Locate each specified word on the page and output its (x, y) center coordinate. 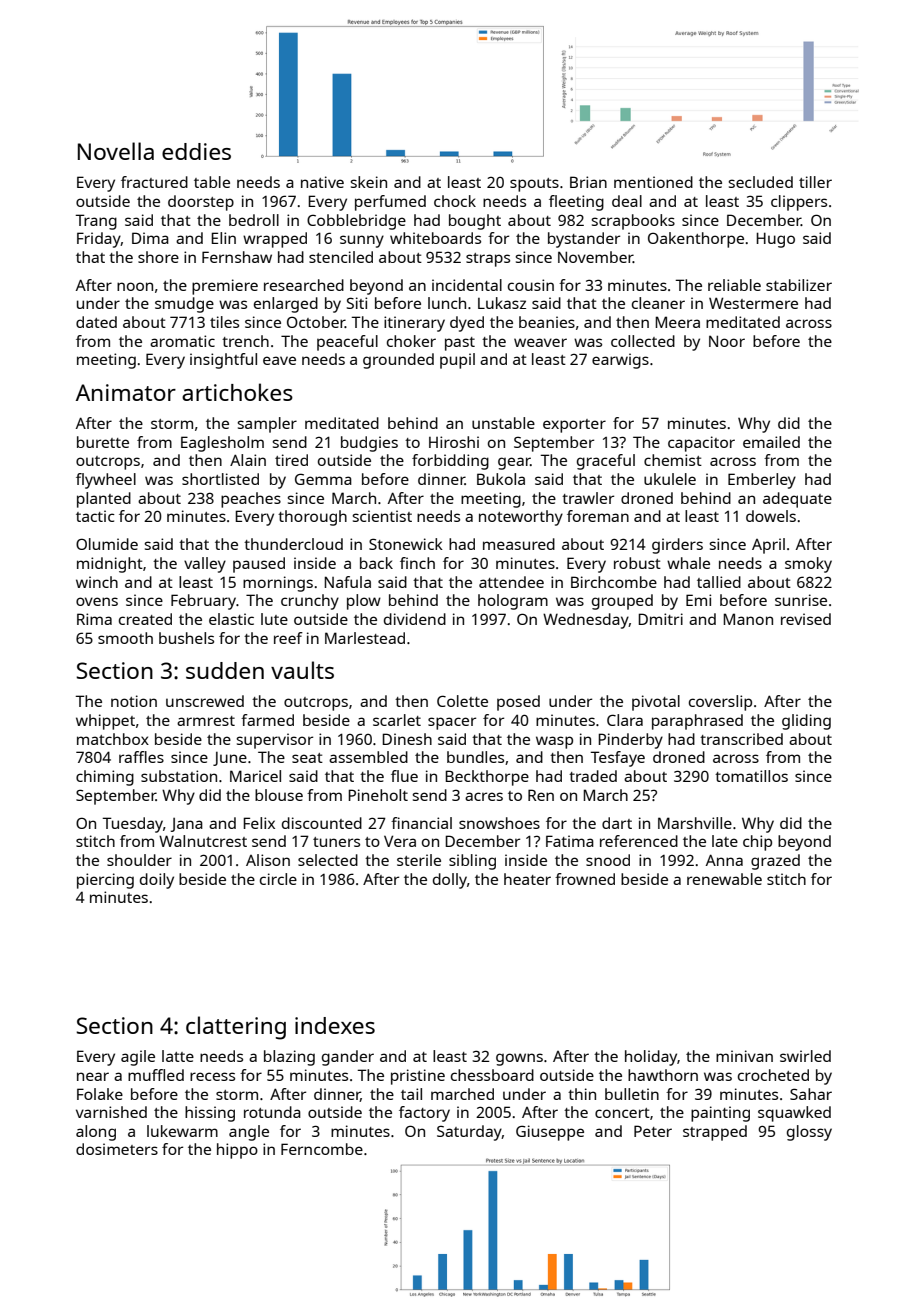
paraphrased (697, 722)
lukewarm (182, 1131)
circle (278, 879)
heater (527, 879)
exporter (574, 426)
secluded (760, 182)
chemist (673, 460)
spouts (534, 185)
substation (179, 776)
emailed (771, 442)
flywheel (106, 481)
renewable (724, 879)
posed (518, 703)
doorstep (201, 203)
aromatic (182, 341)
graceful (606, 462)
